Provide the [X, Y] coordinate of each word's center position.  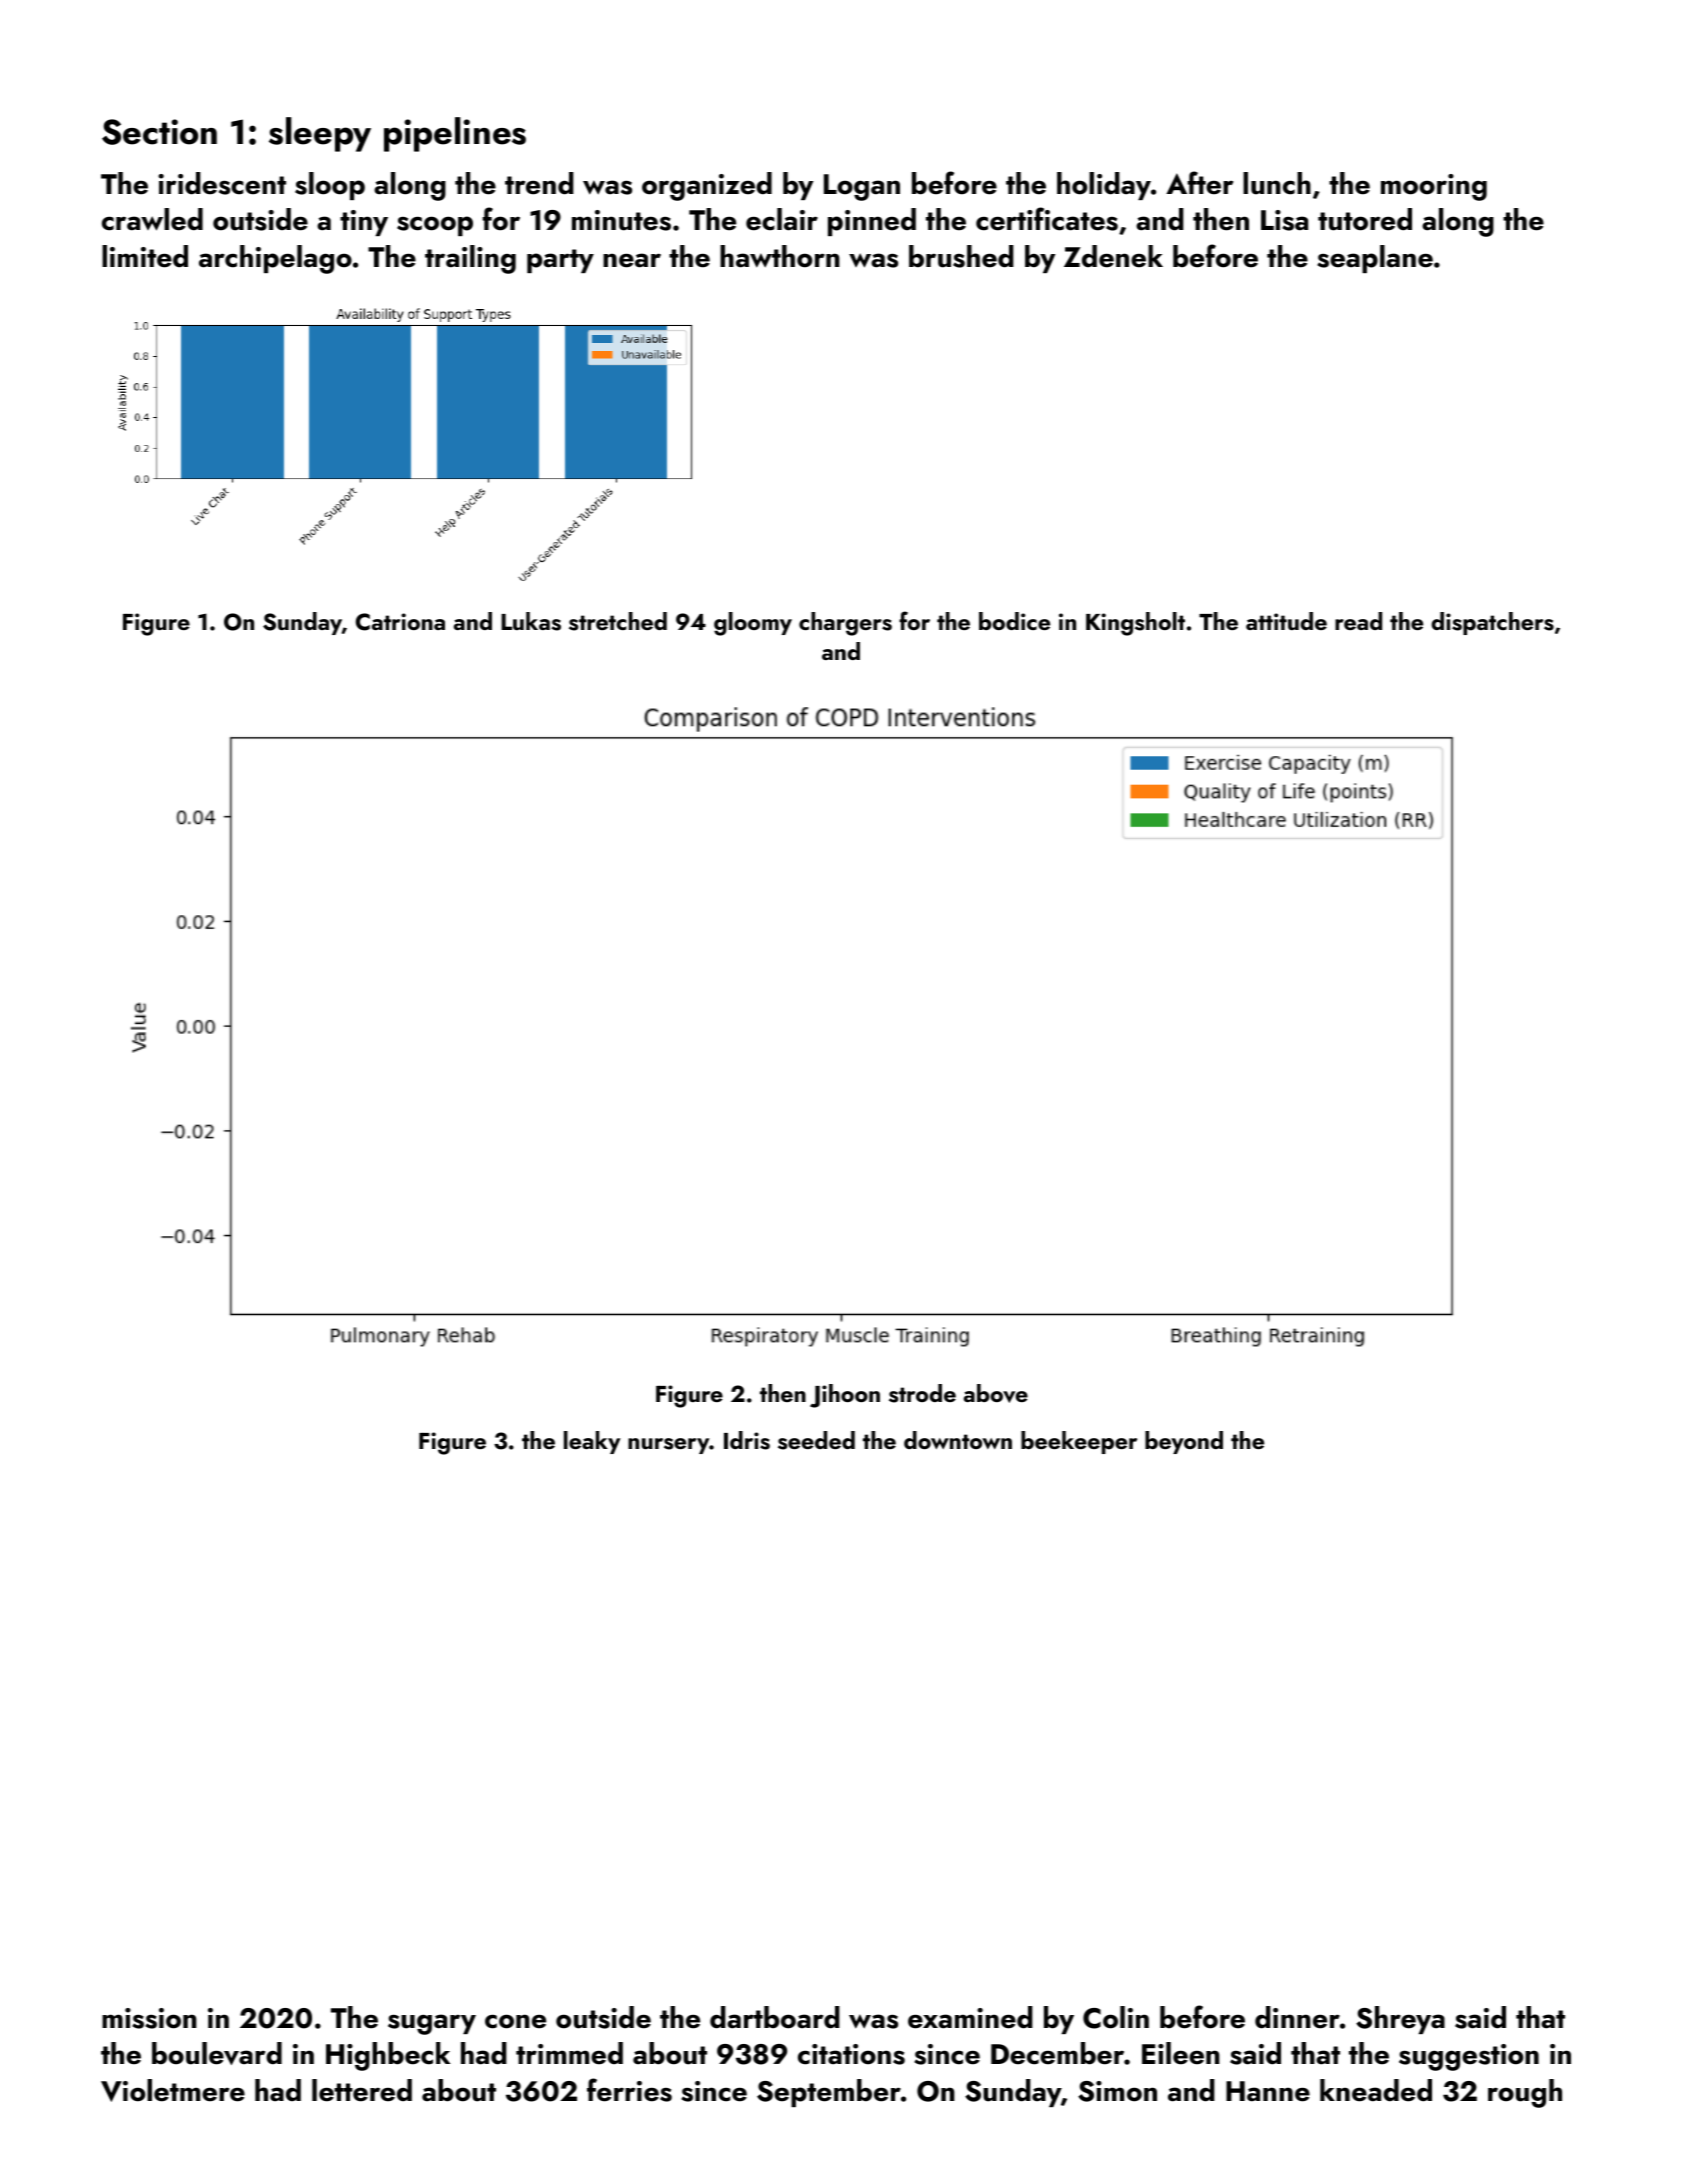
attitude [1286, 621]
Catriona [400, 622]
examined [970, 2017]
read [1358, 621]
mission [149, 2018]
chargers [845, 624]
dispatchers [1492, 623]
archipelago [275, 259]
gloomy [753, 624]
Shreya [1400, 2020]
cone [515, 2021]
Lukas [531, 621]
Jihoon [845, 1396]
